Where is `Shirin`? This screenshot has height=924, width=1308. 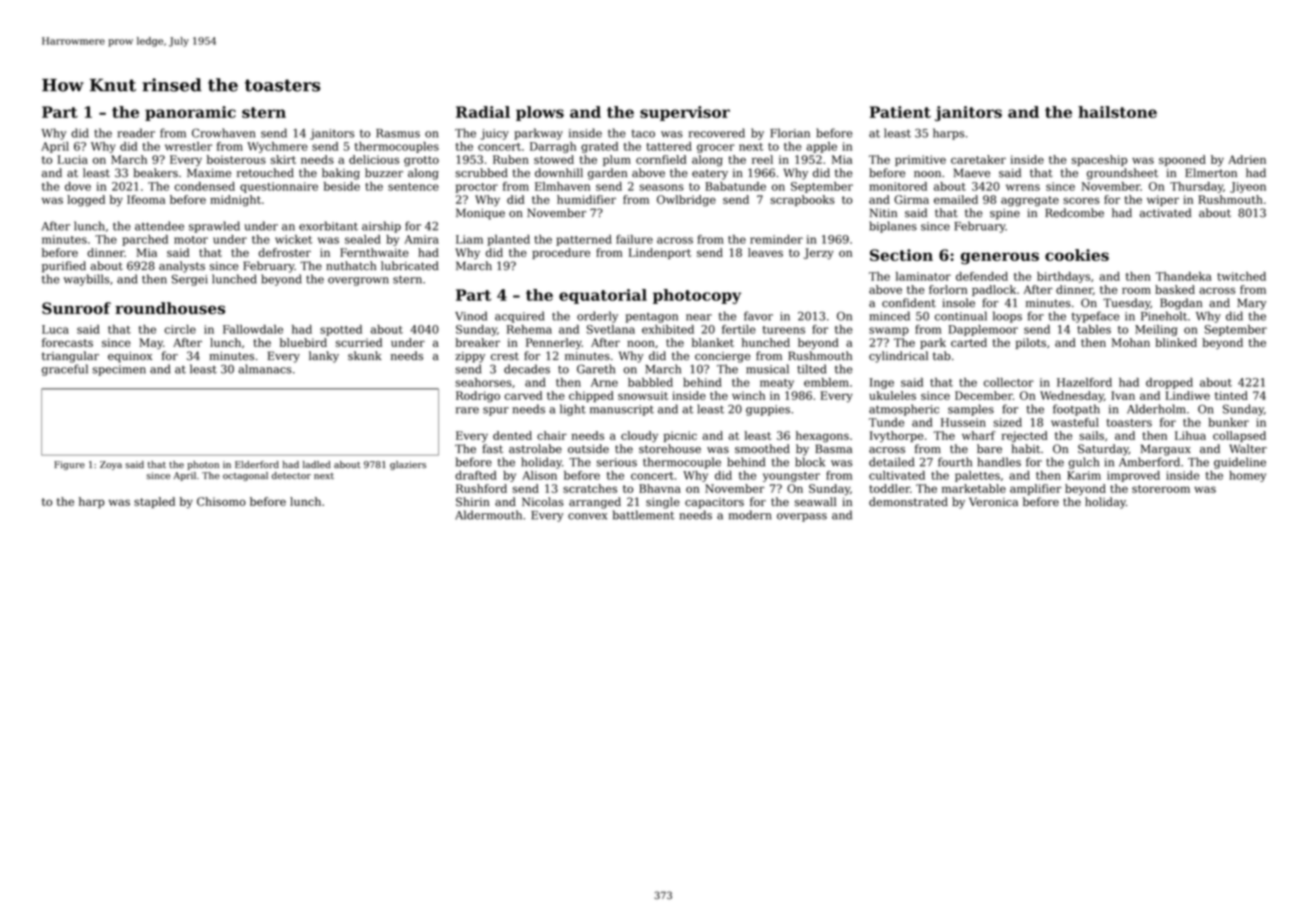
Shirin is located at coordinates (473, 502).
